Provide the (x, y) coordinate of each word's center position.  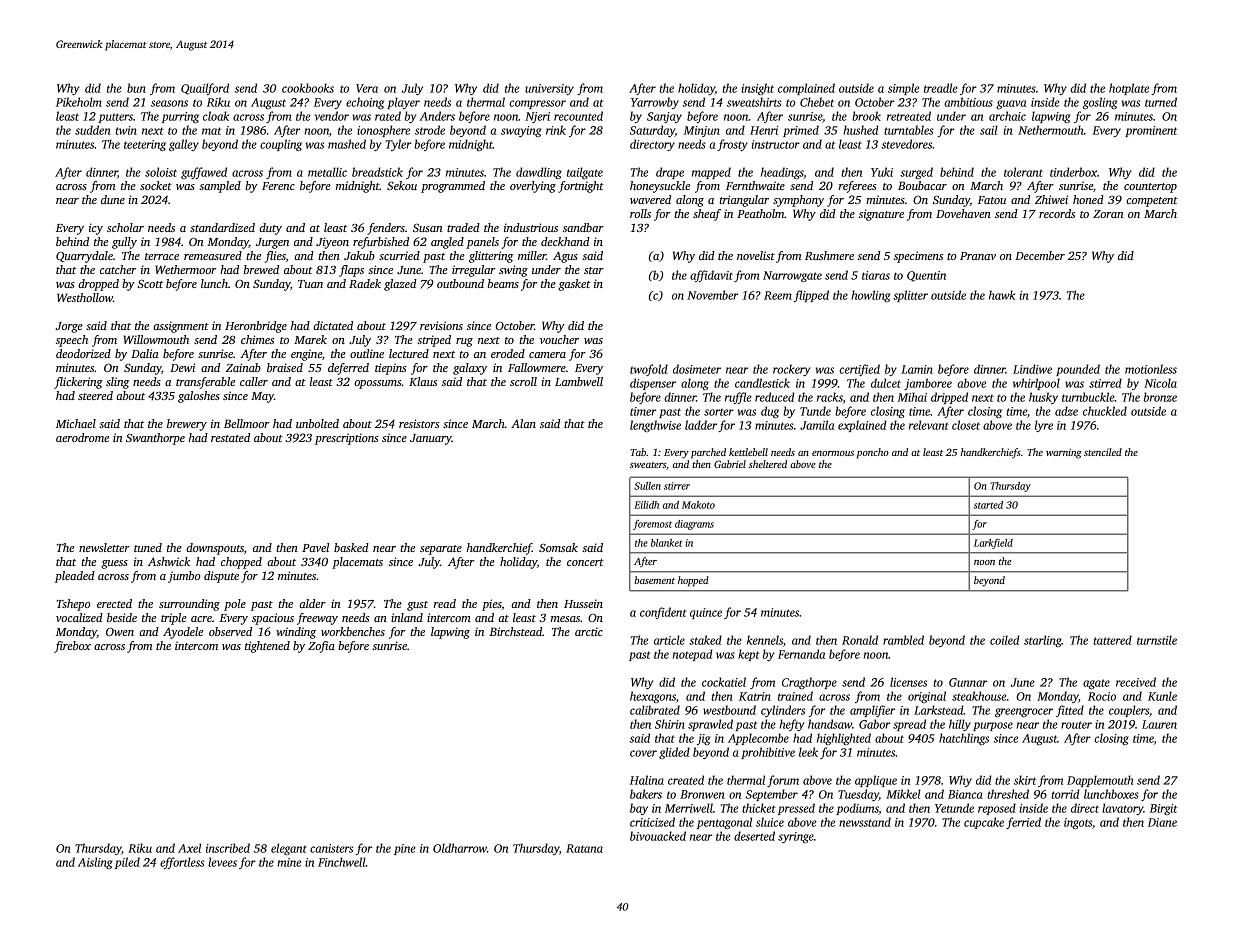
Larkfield (993, 543)
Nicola (1160, 383)
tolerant (1023, 172)
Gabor (874, 724)
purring (180, 117)
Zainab (243, 367)
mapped (711, 173)
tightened (267, 647)
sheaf (707, 215)
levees (222, 862)
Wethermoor (185, 269)
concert (585, 562)
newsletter (104, 547)
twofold (649, 370)
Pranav (978, 256)
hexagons (653, 697)
